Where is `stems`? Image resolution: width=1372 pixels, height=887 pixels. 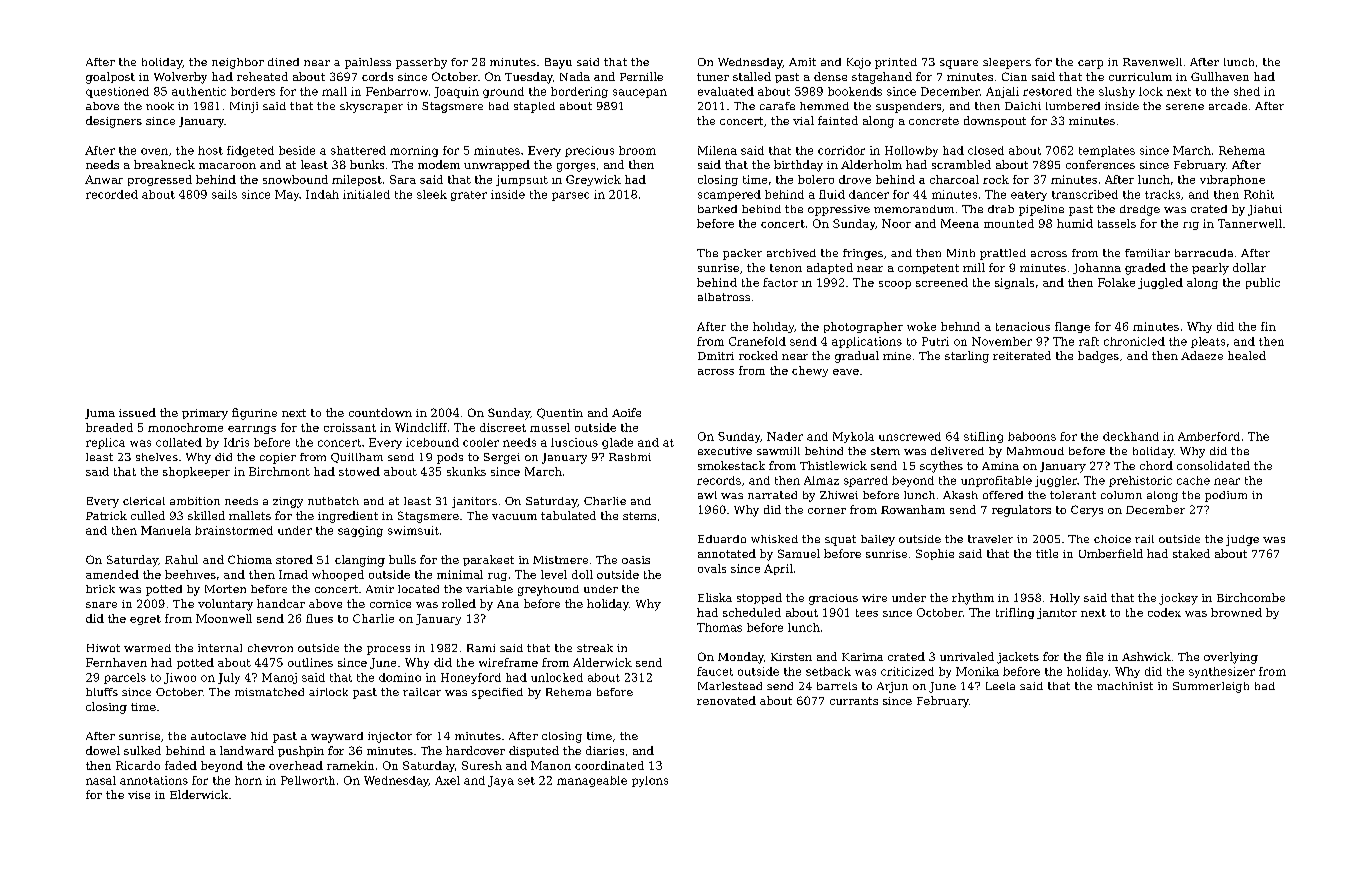
stems is located at coordinates (639, 516).
